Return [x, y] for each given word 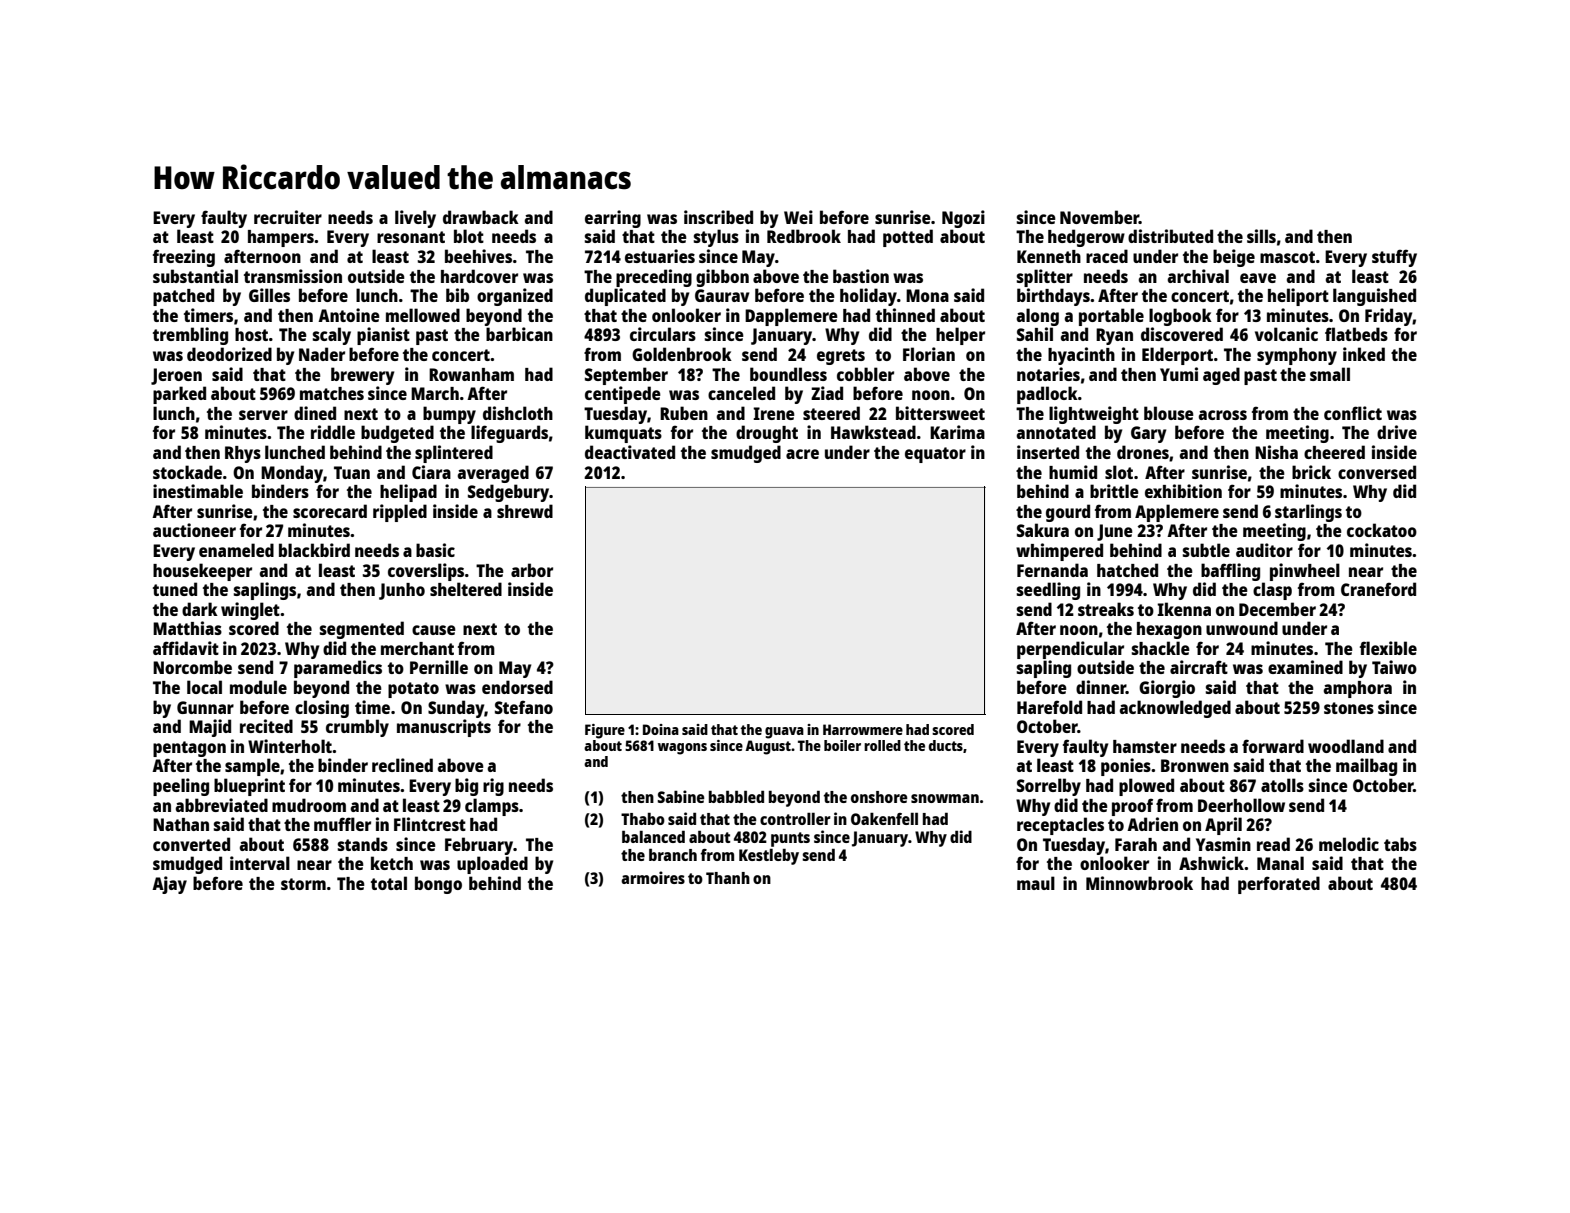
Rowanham [471, 374]
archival [1198, 276]
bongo [438, 885]
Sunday [456, 709]
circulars [663, 334]
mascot [1287, 257]
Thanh [728, 878]
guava [784, 733]
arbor [532, 570]
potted [908, 238]
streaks [1106, 609]
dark [200, 609]
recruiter [288, 217]
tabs [1400, 844]
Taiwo [1394, 667]
